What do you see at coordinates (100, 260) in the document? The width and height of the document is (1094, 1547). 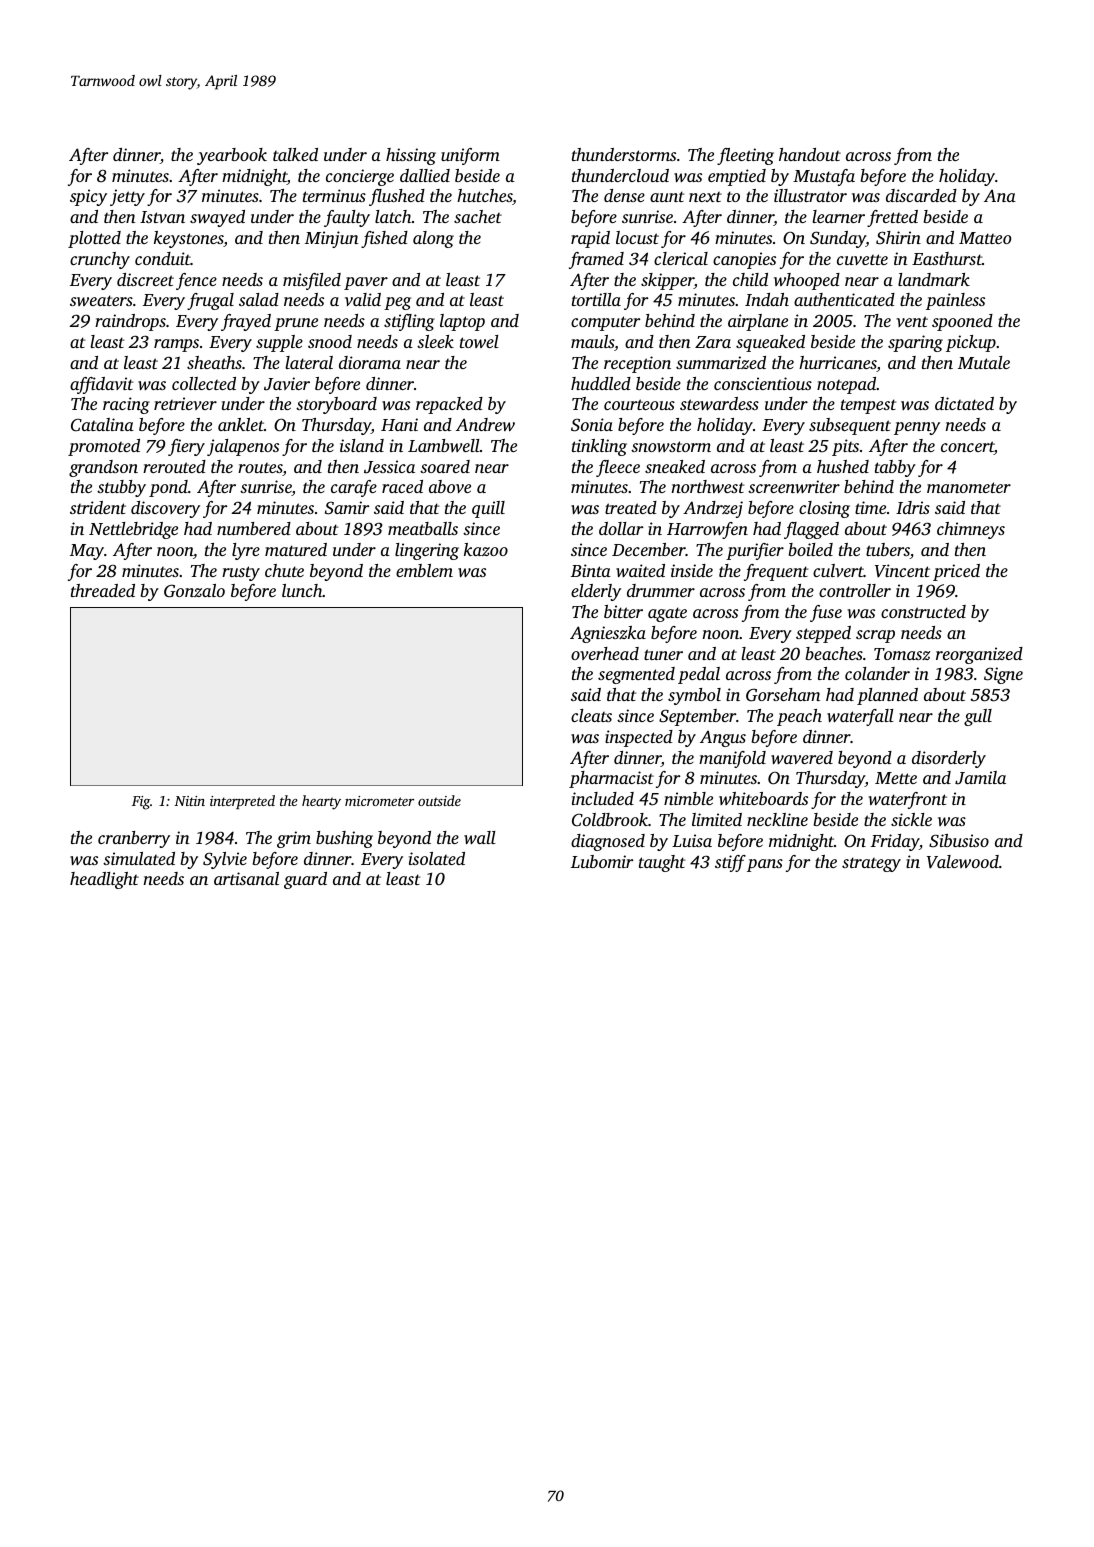 I see `crunchy` at bounding box center [100, 260].
